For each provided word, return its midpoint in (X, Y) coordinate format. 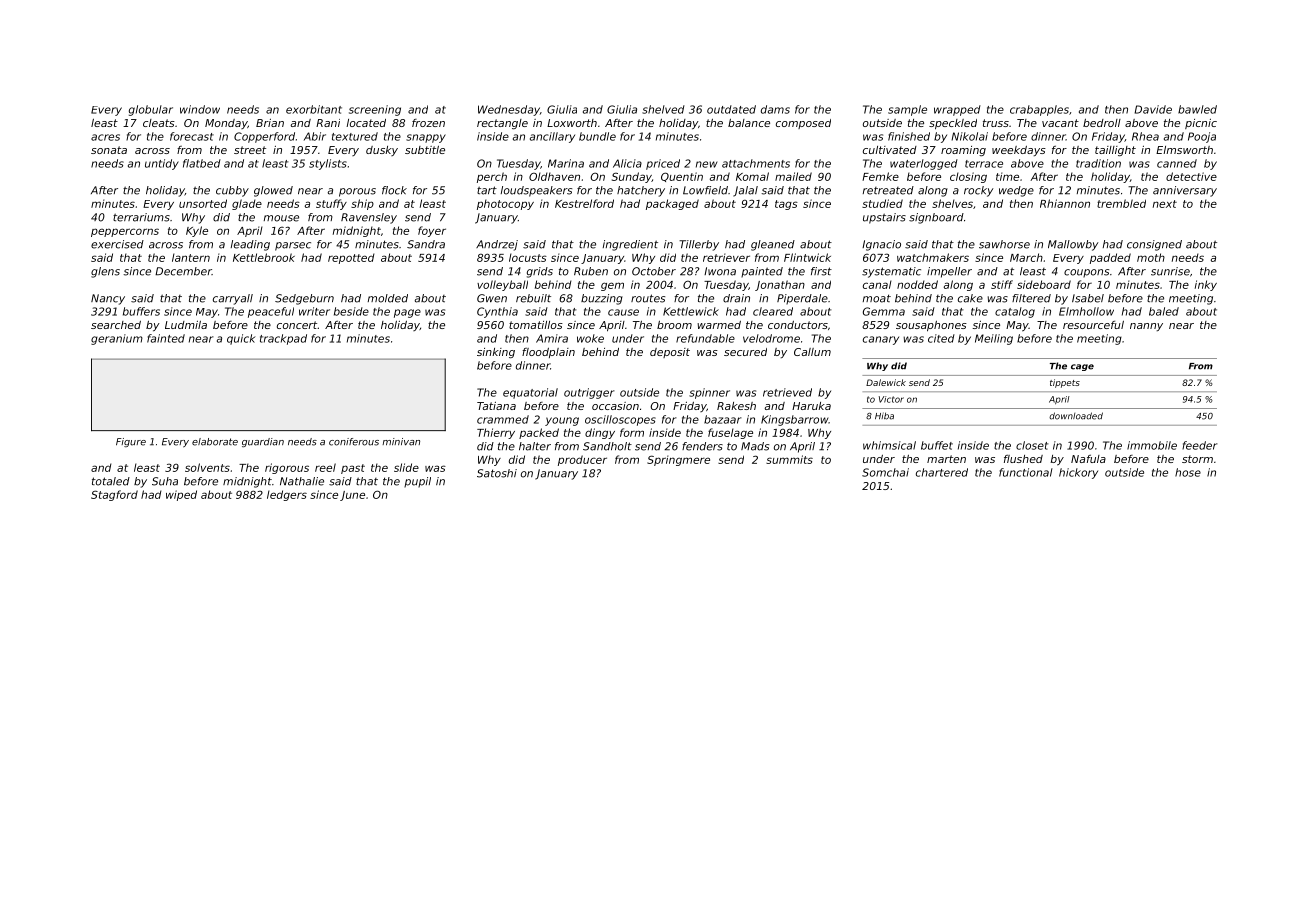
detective (1191, 176)
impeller (949, 272)
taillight (1115, 151)
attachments (756, 163)
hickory (1078, 473)
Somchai (885, 472)
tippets (1065, 383)
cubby (232, 191)
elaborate (215, 442)
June (352, 496)
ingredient (630, 245)
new (706, 164)
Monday (226, 124)
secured (745, 352)
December (183, 271)
